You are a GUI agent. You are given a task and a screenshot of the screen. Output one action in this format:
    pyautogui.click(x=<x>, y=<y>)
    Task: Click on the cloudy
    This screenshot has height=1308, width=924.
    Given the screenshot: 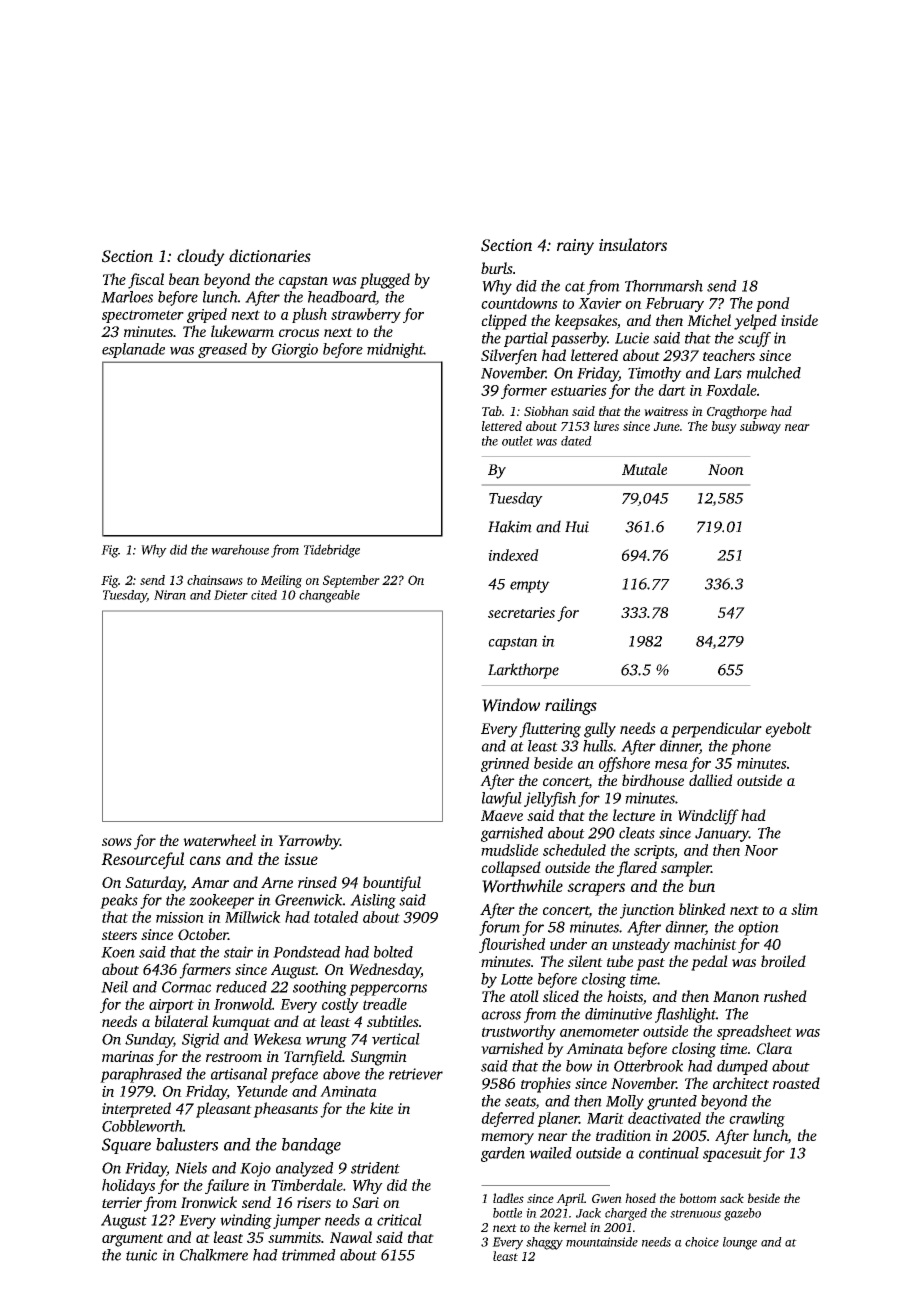 What is the action you would take?
    pyautogui.click(x=201, y=257)
